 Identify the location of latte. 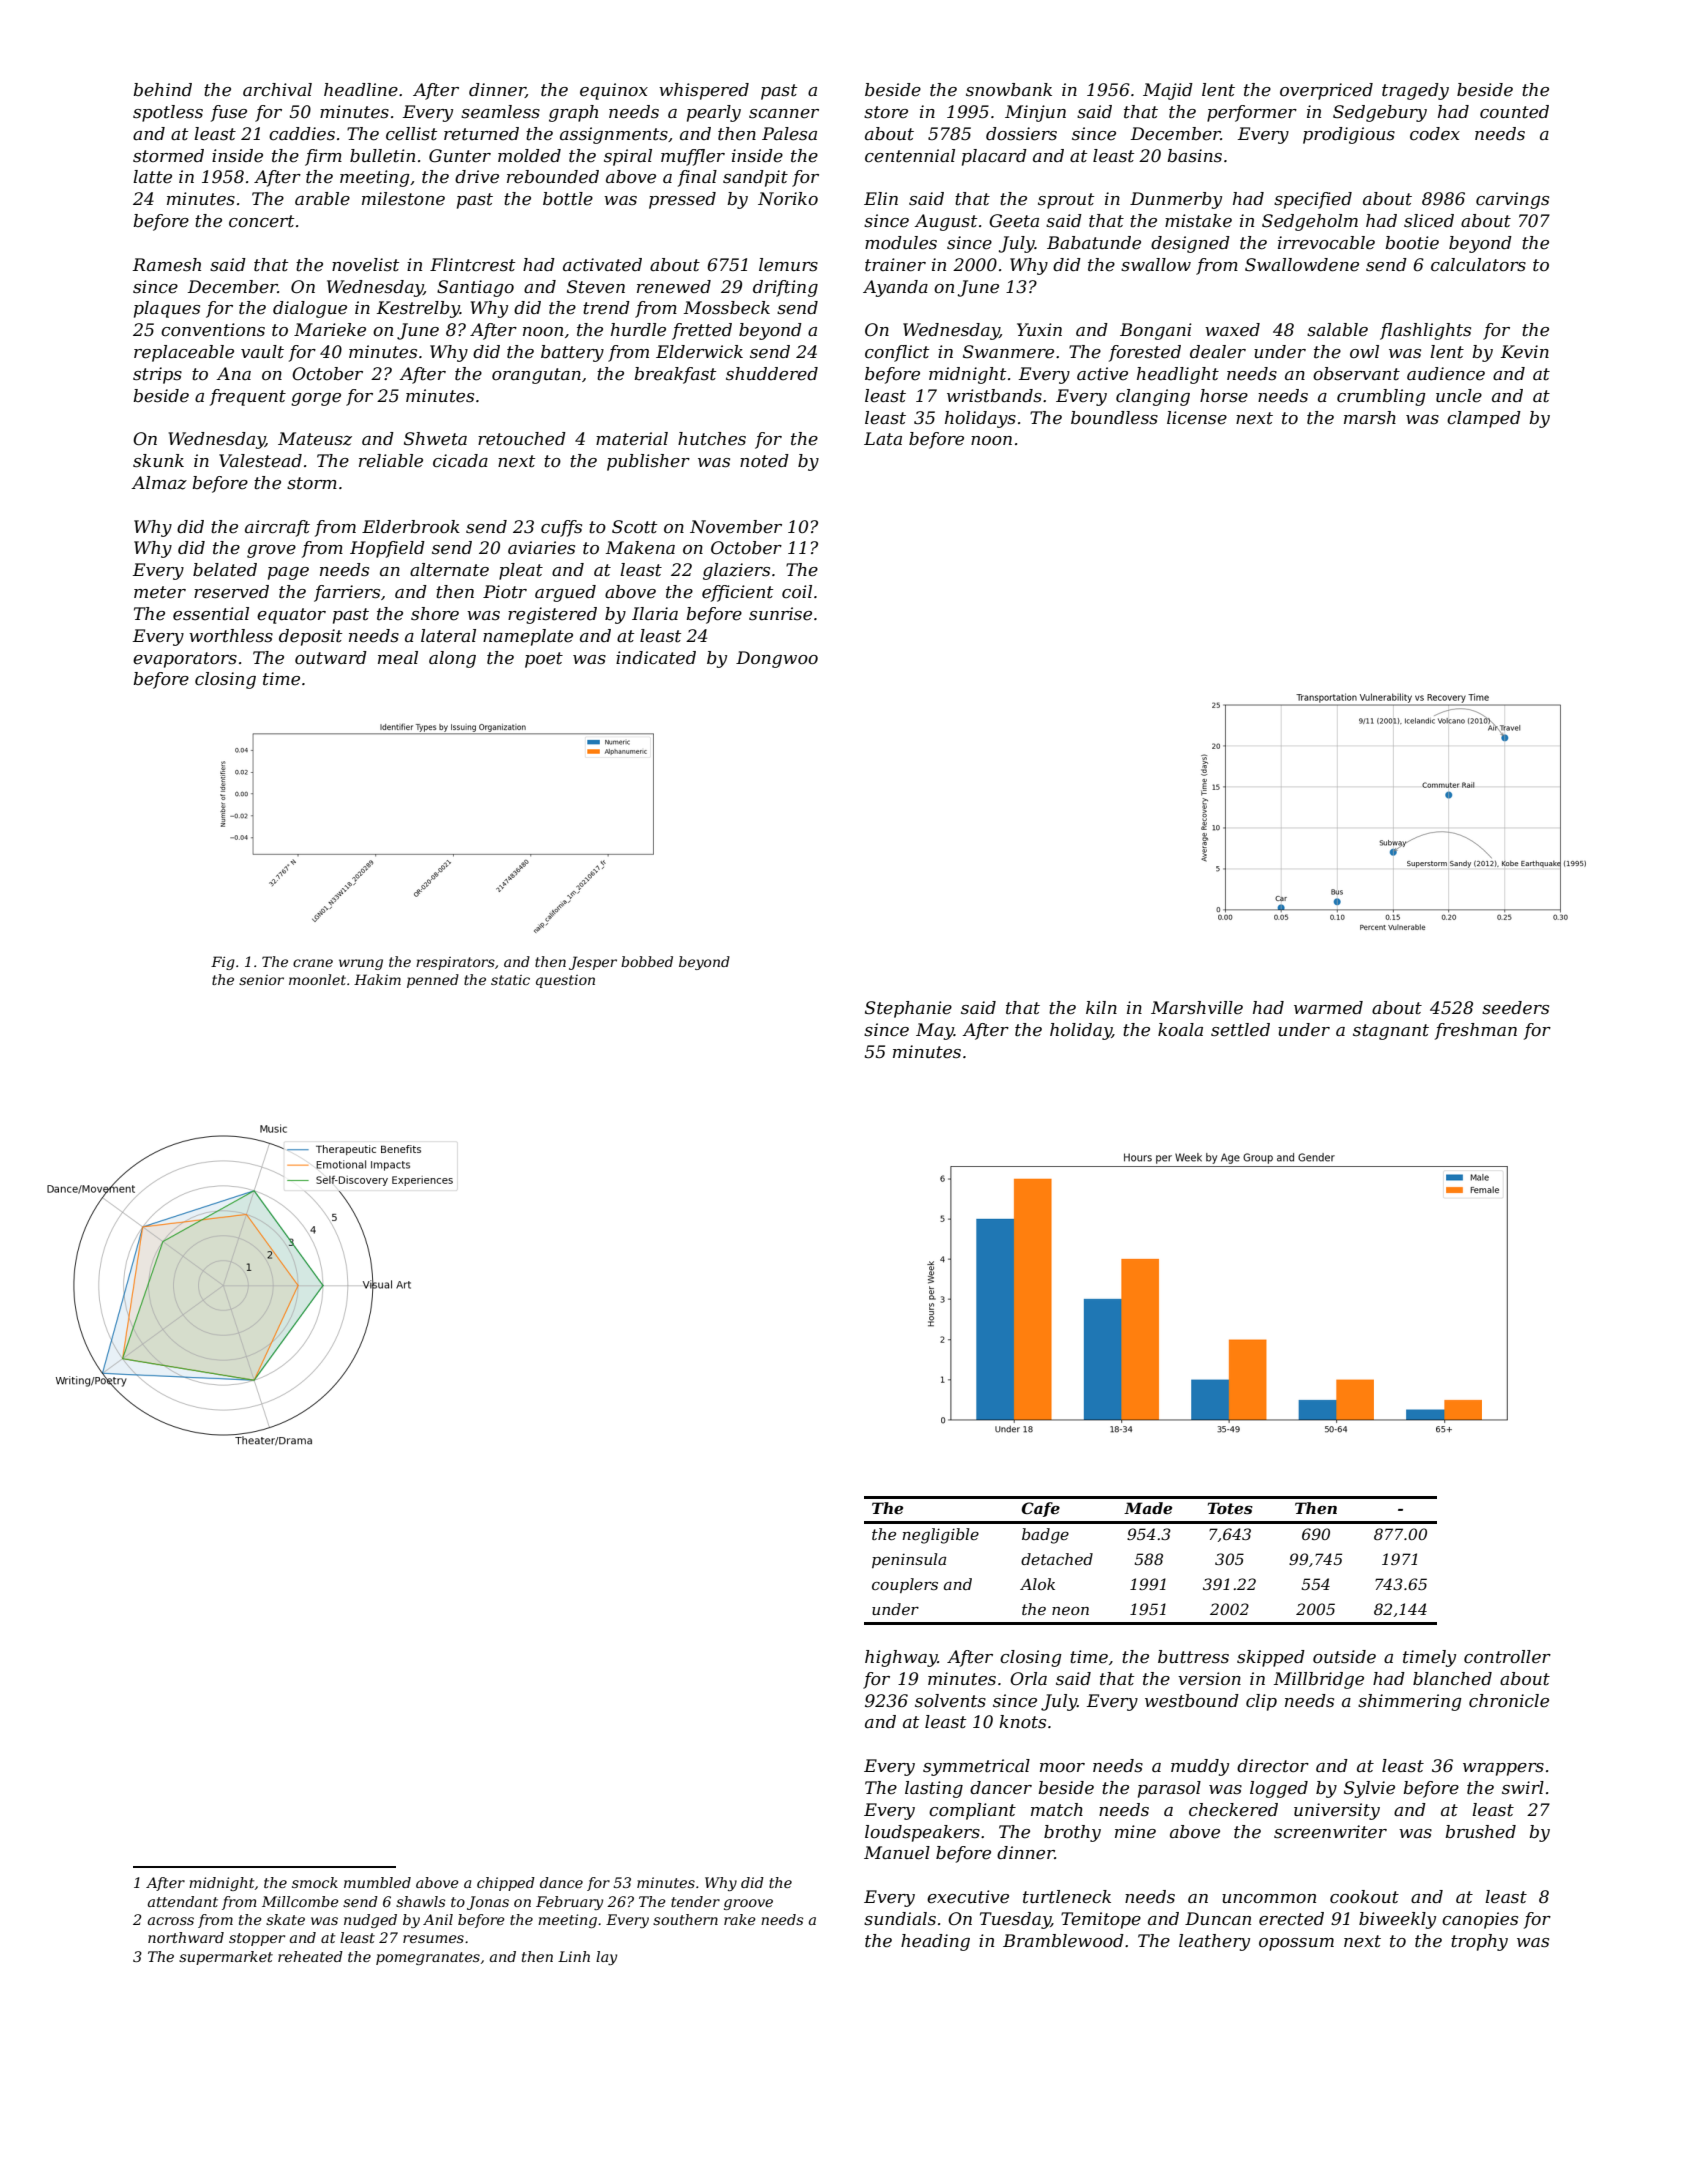
(152, 176).
